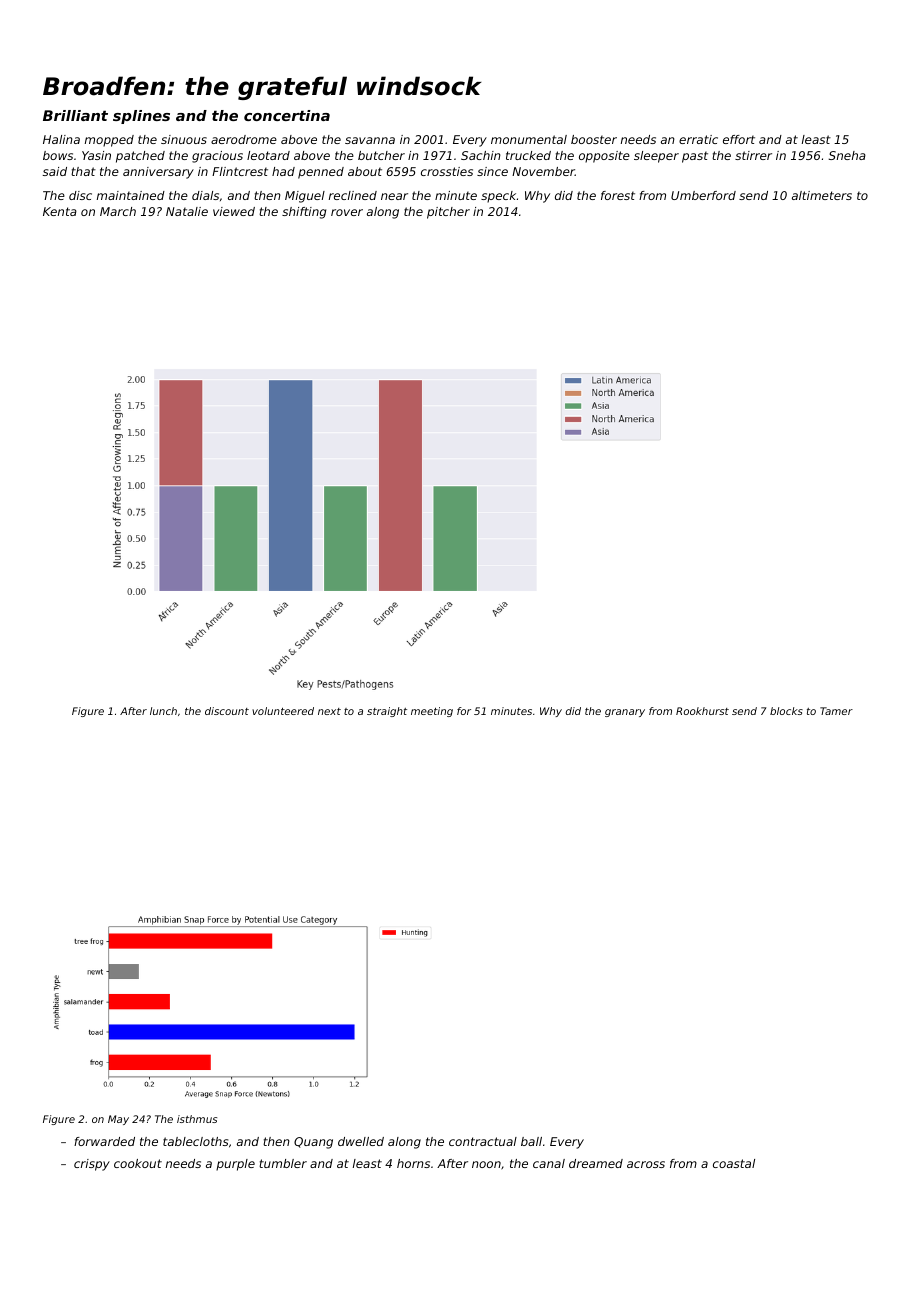  What do you see at coordinates (786, 711) in the document?
I see `blocks` at bounding box center [786, 711].
